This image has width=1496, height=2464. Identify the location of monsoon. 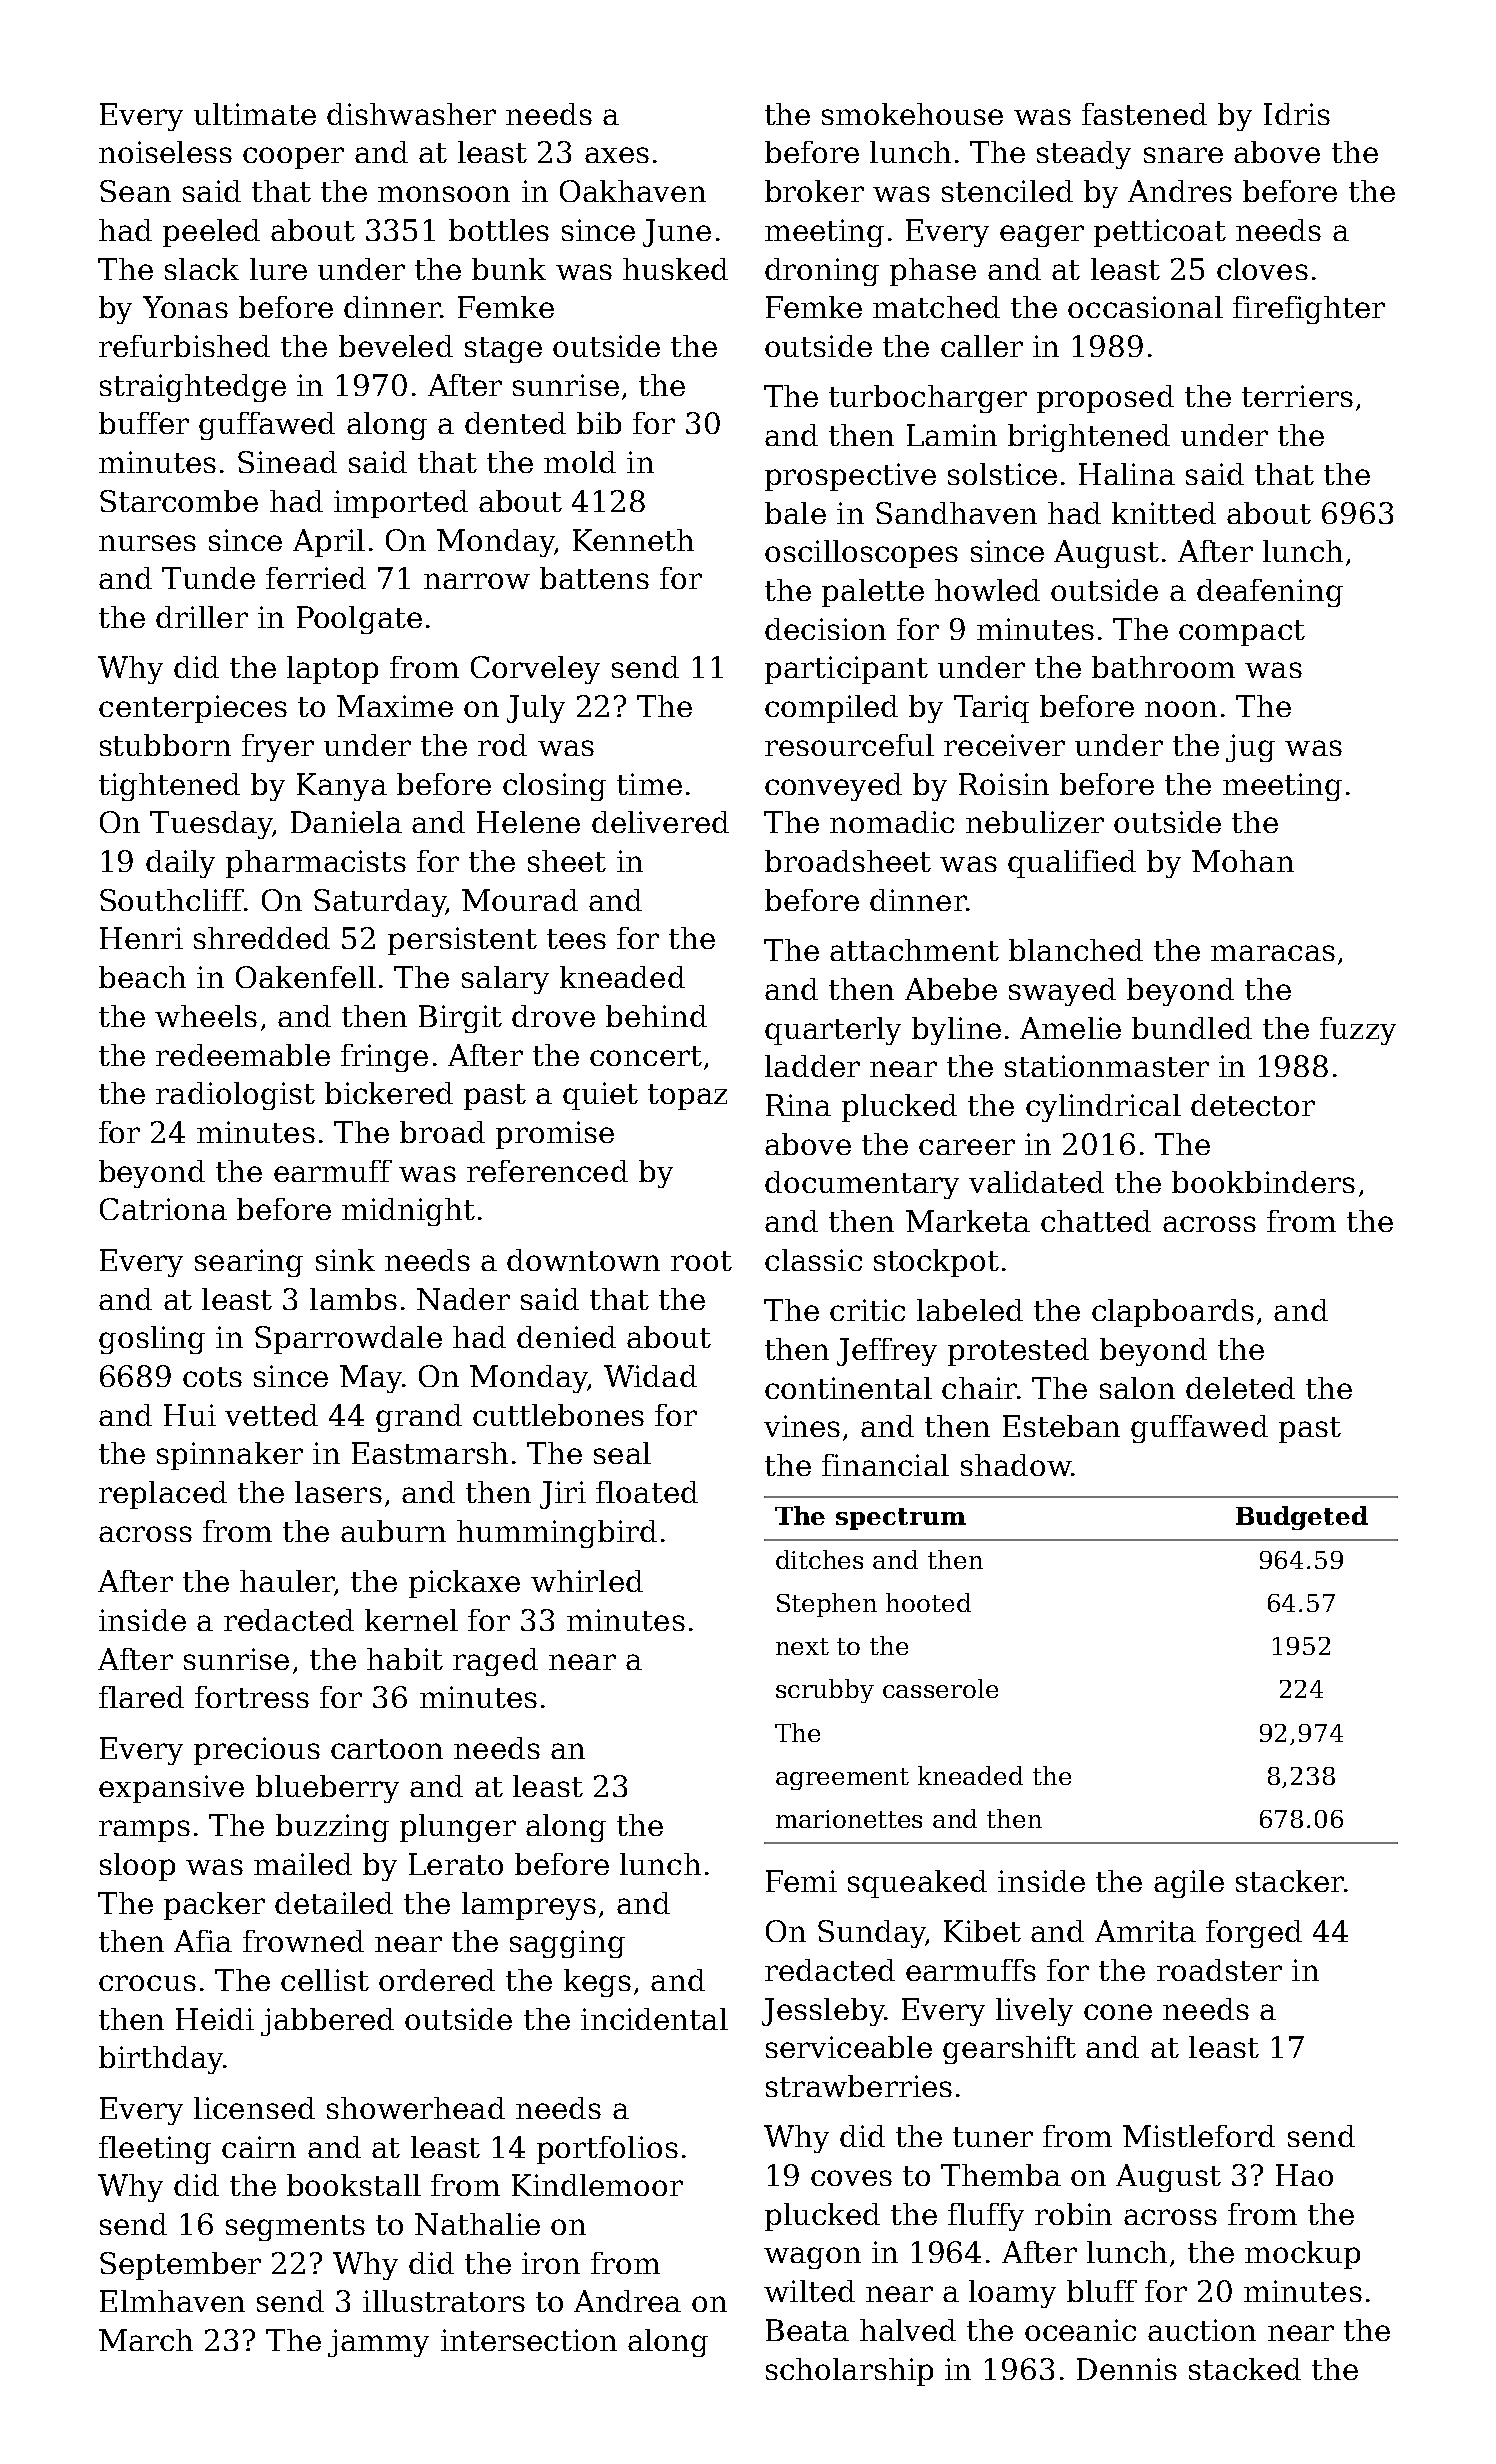
(444, 194).
